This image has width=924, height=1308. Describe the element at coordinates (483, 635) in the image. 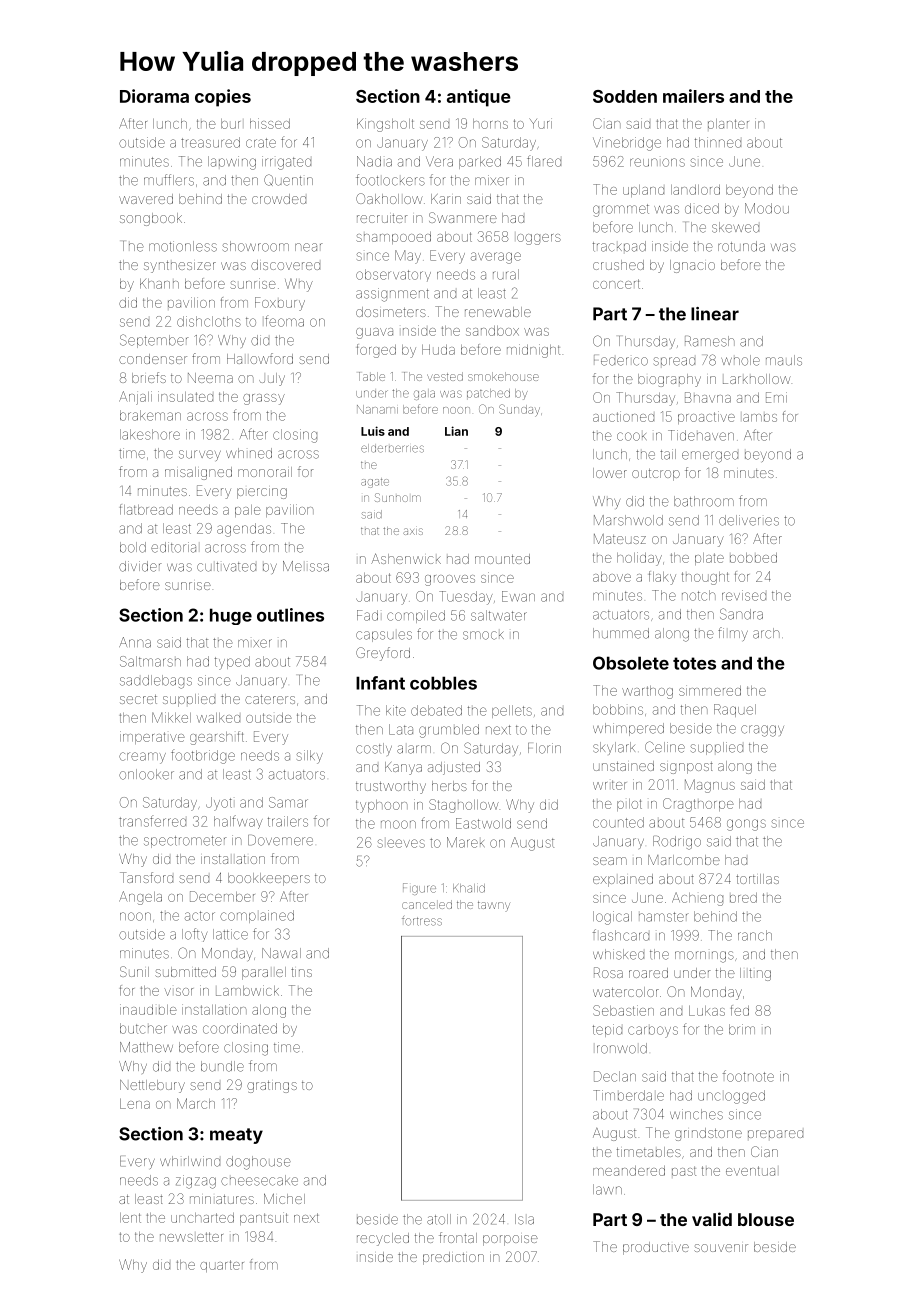

I see `smock` at that location.
